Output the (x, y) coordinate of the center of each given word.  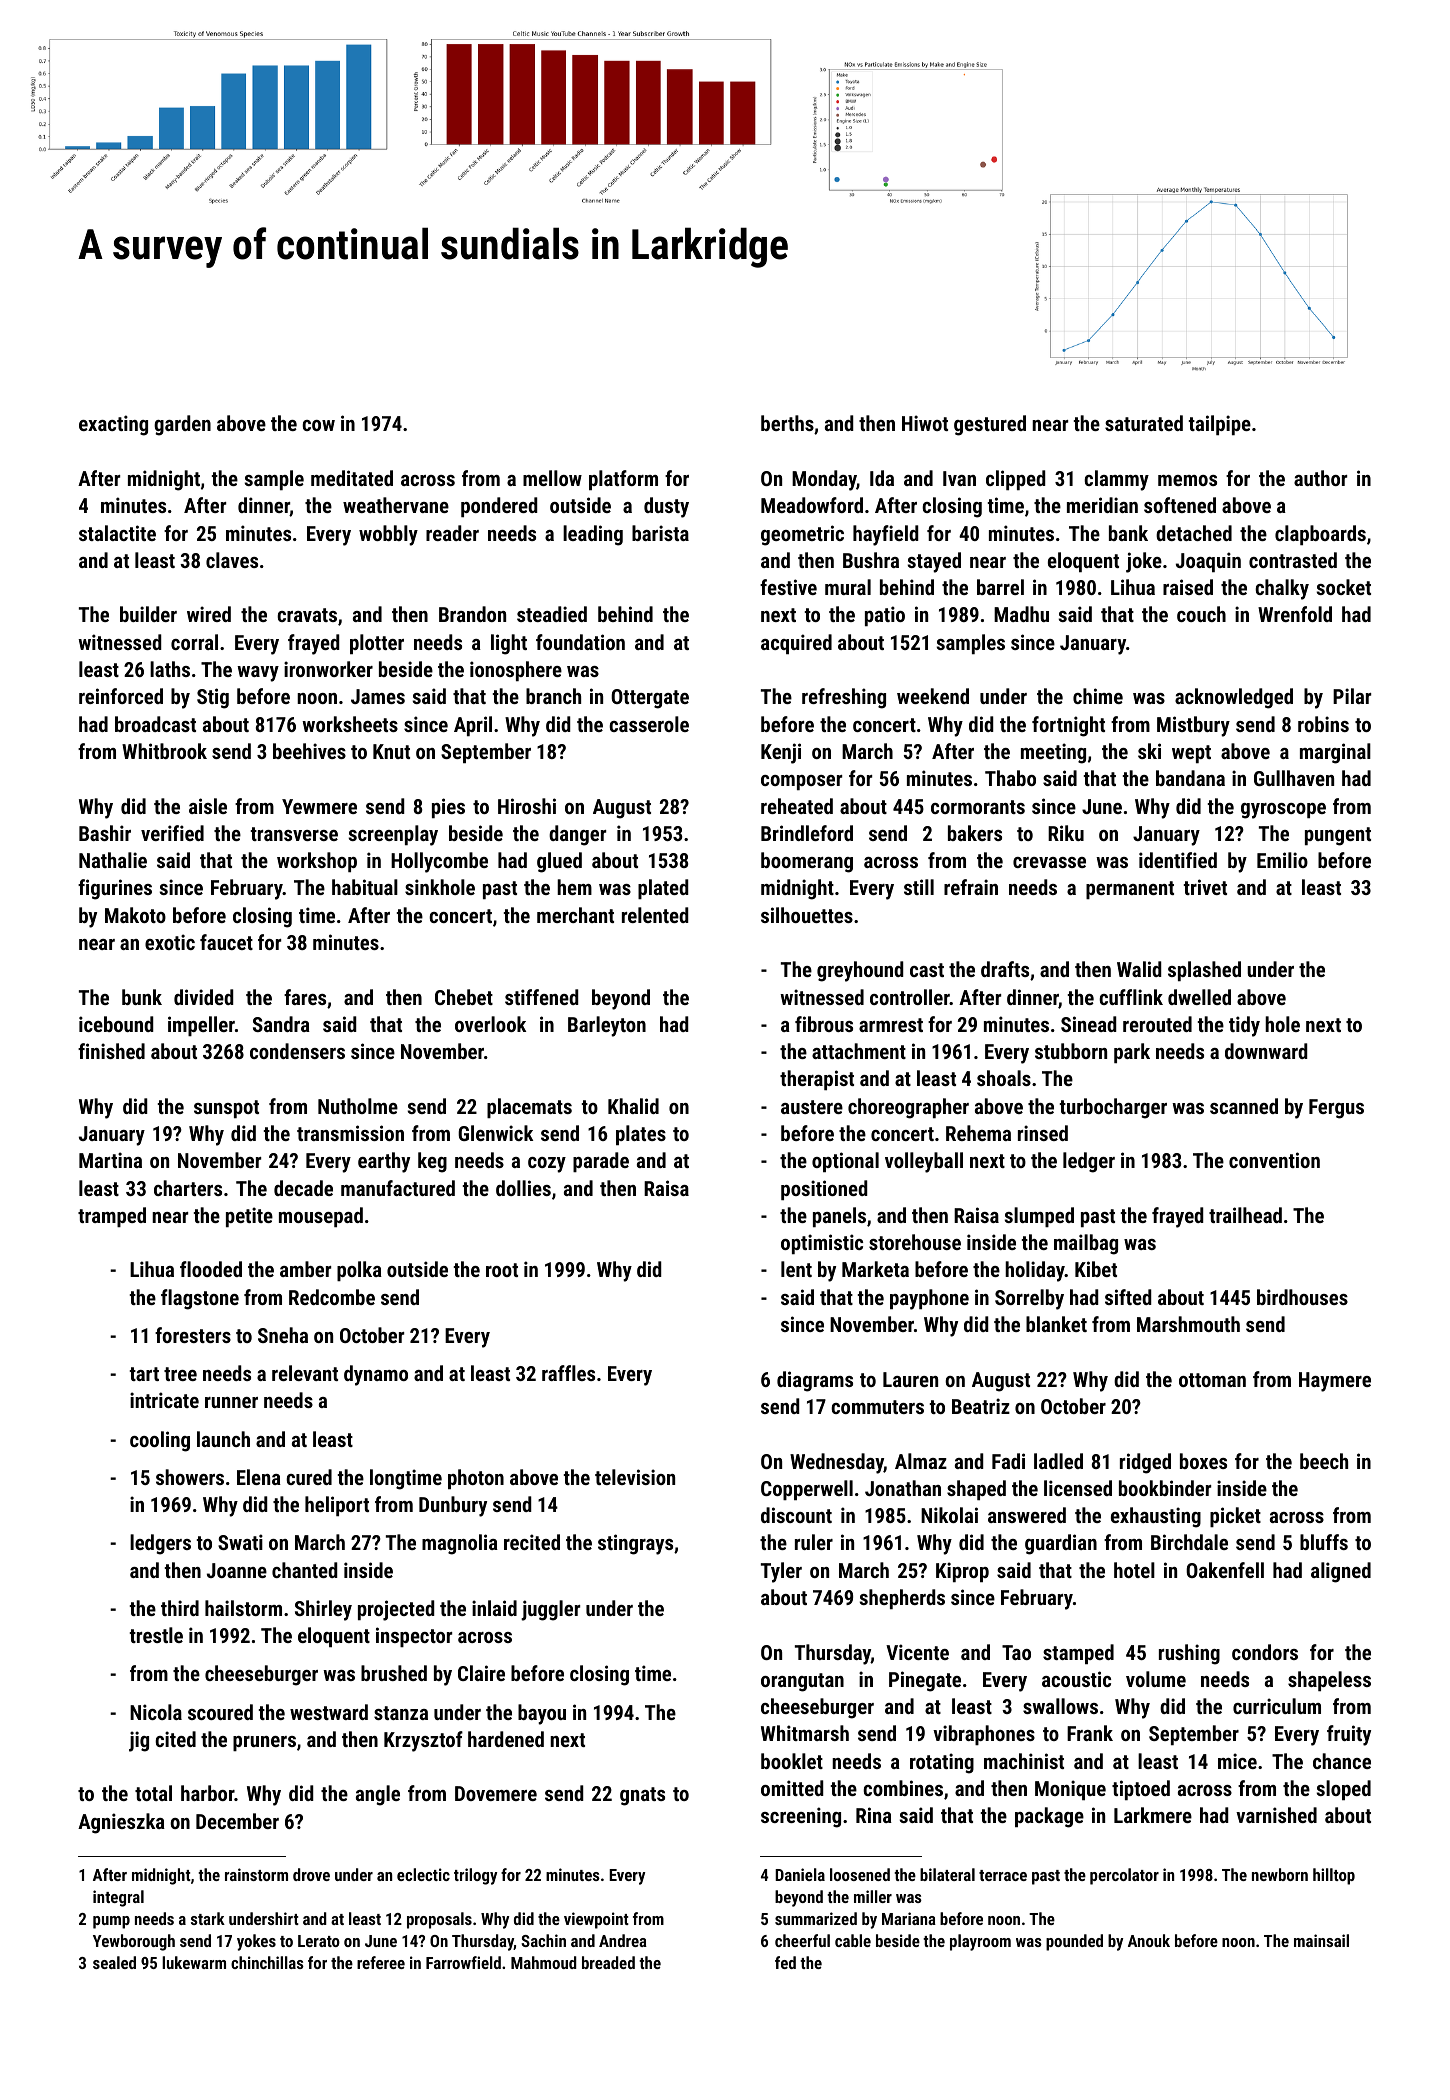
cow (318, 425)
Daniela (800, 1874)
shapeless (1329, 1681)
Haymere (1335, 1382)
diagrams (815, 1381)
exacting (113, 425)
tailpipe (1219, 425)
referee (381, 1962)
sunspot (226, 1109)
